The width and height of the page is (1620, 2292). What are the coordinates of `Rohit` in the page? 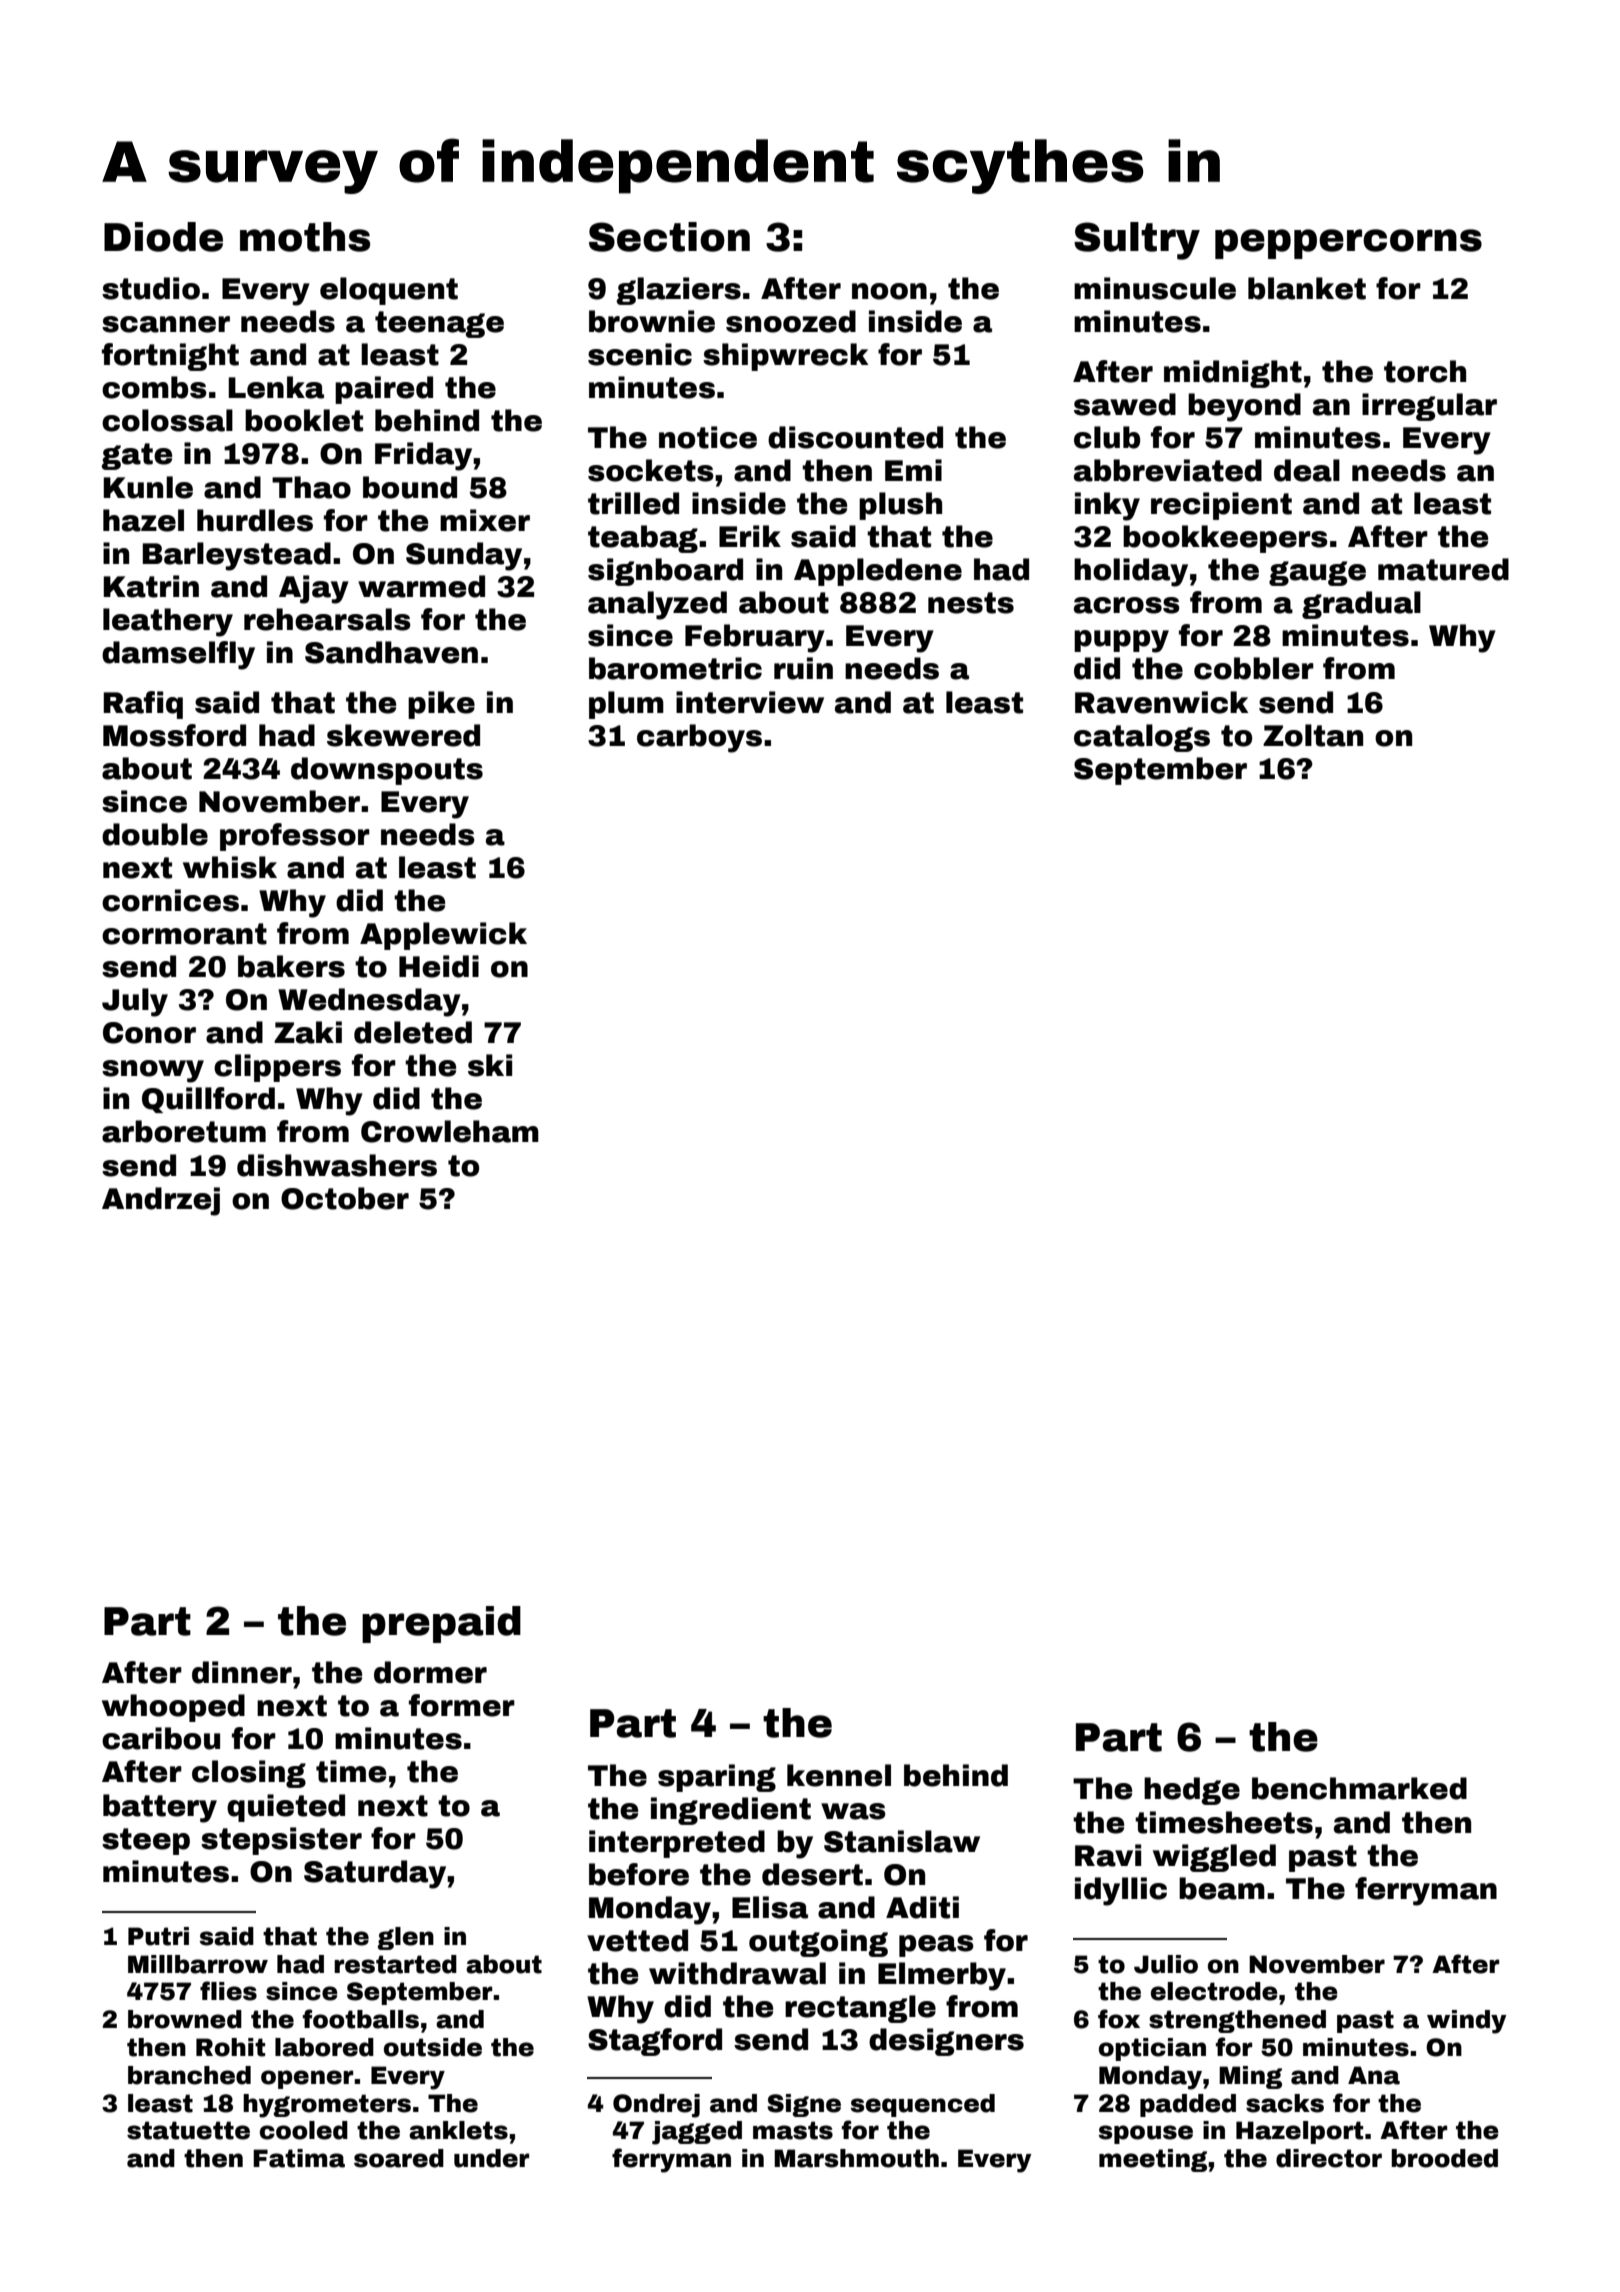 It's located at (230, 2047).
